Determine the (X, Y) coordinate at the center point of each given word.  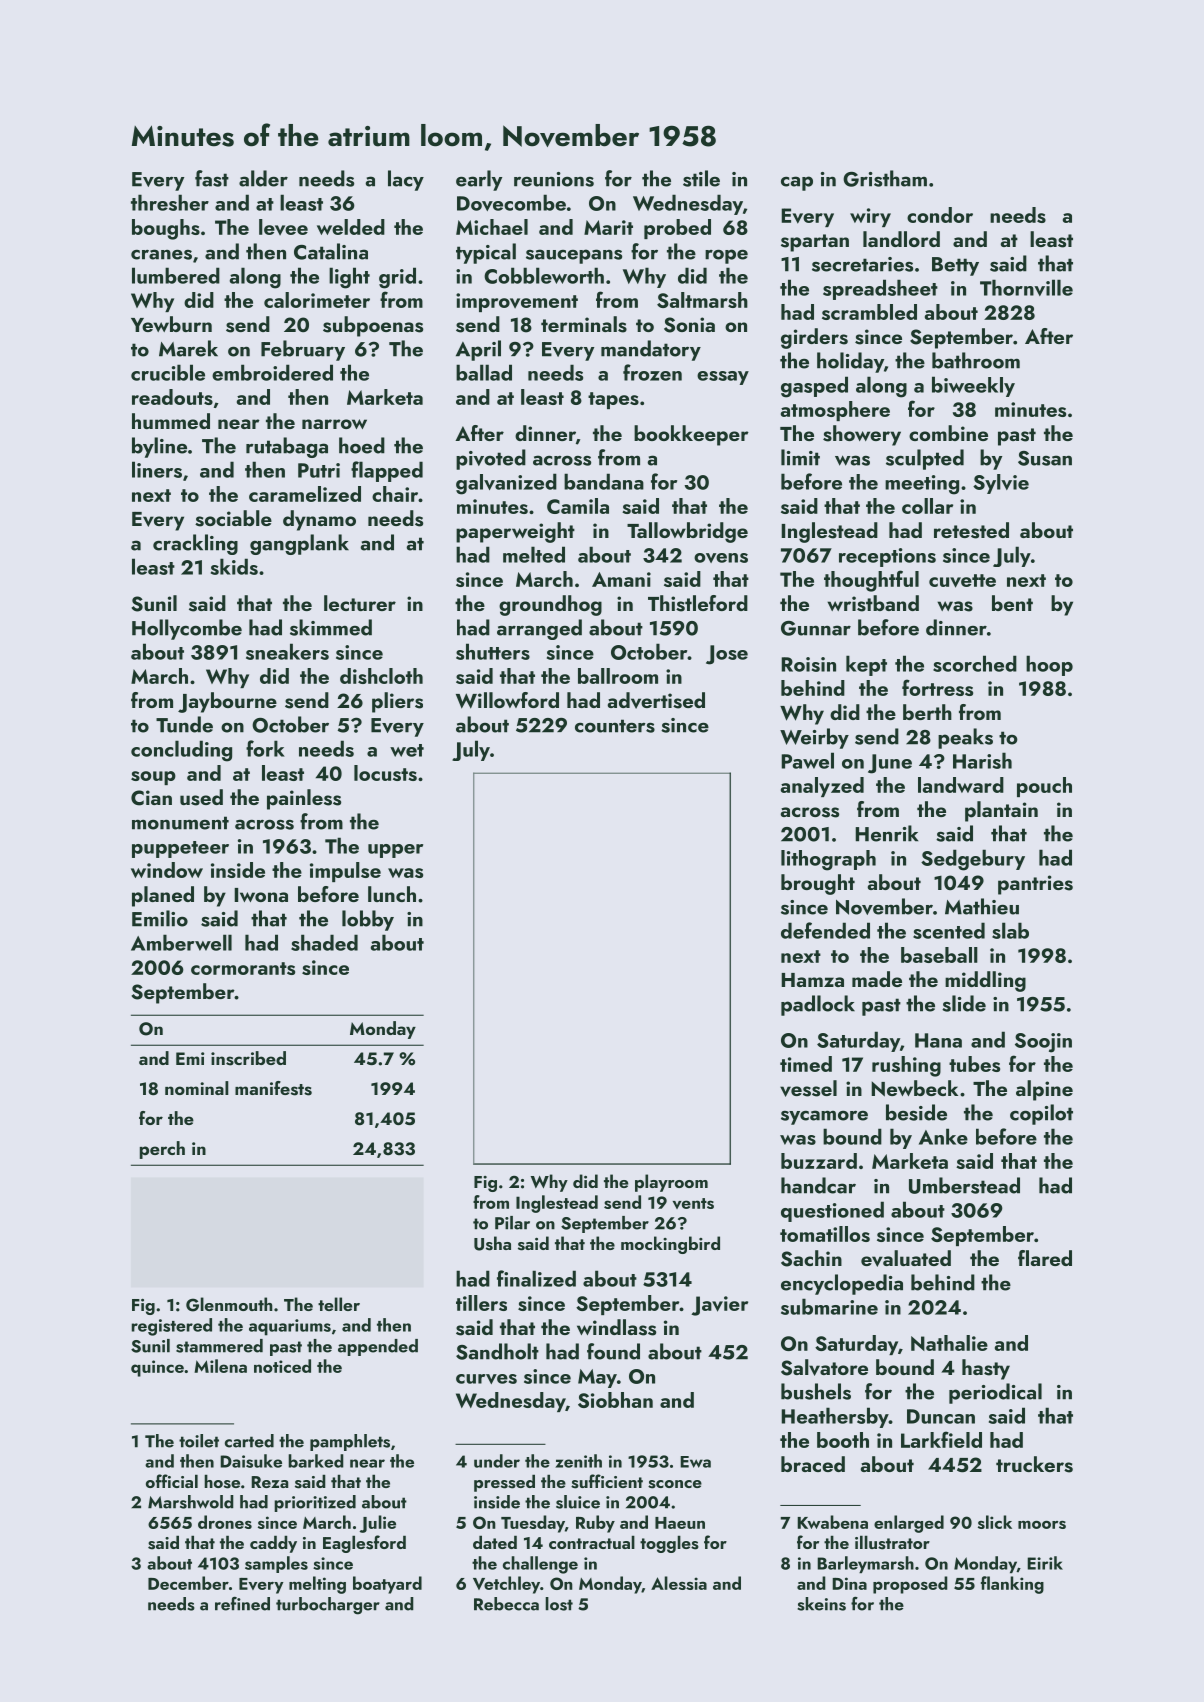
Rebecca (506, 1604)
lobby (368, 920)
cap (797, 183)
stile (701, 178)
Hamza (812, 980)
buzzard (819, 1161)
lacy (406, 180)
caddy (273, 1544)
